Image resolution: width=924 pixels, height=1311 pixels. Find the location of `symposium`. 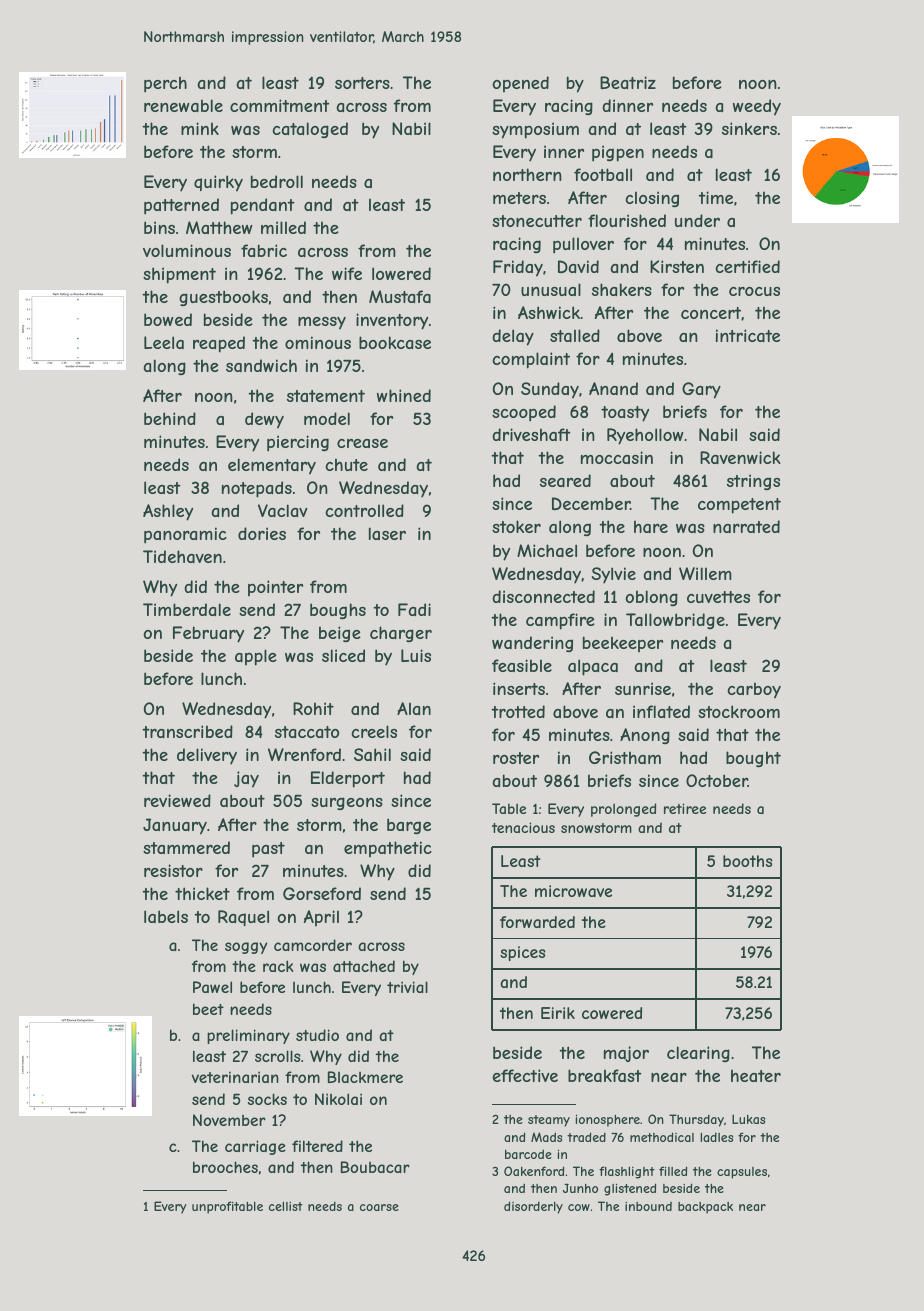

symposium is located at coordinates (535, 130).
